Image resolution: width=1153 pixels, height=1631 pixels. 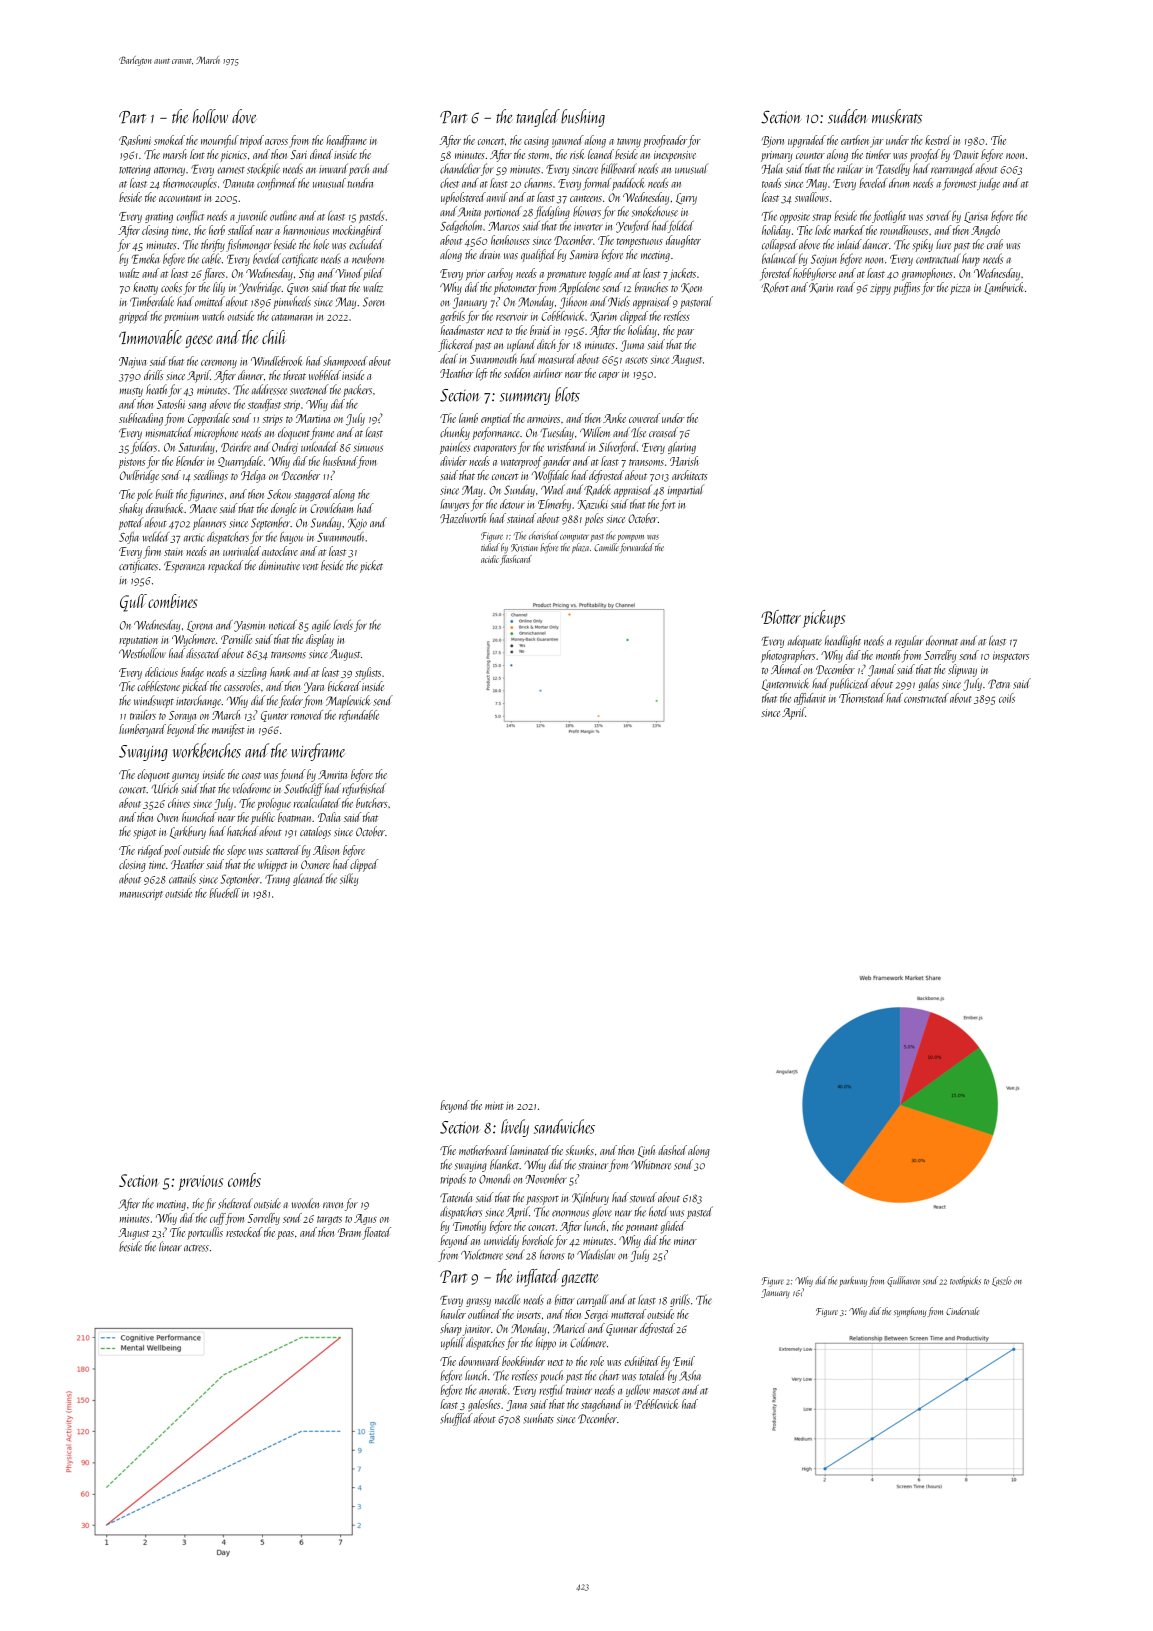 What do you see at coordinates (583, 118) in the screenshot?
I see `bushing` at bounding box center [583, 118].
